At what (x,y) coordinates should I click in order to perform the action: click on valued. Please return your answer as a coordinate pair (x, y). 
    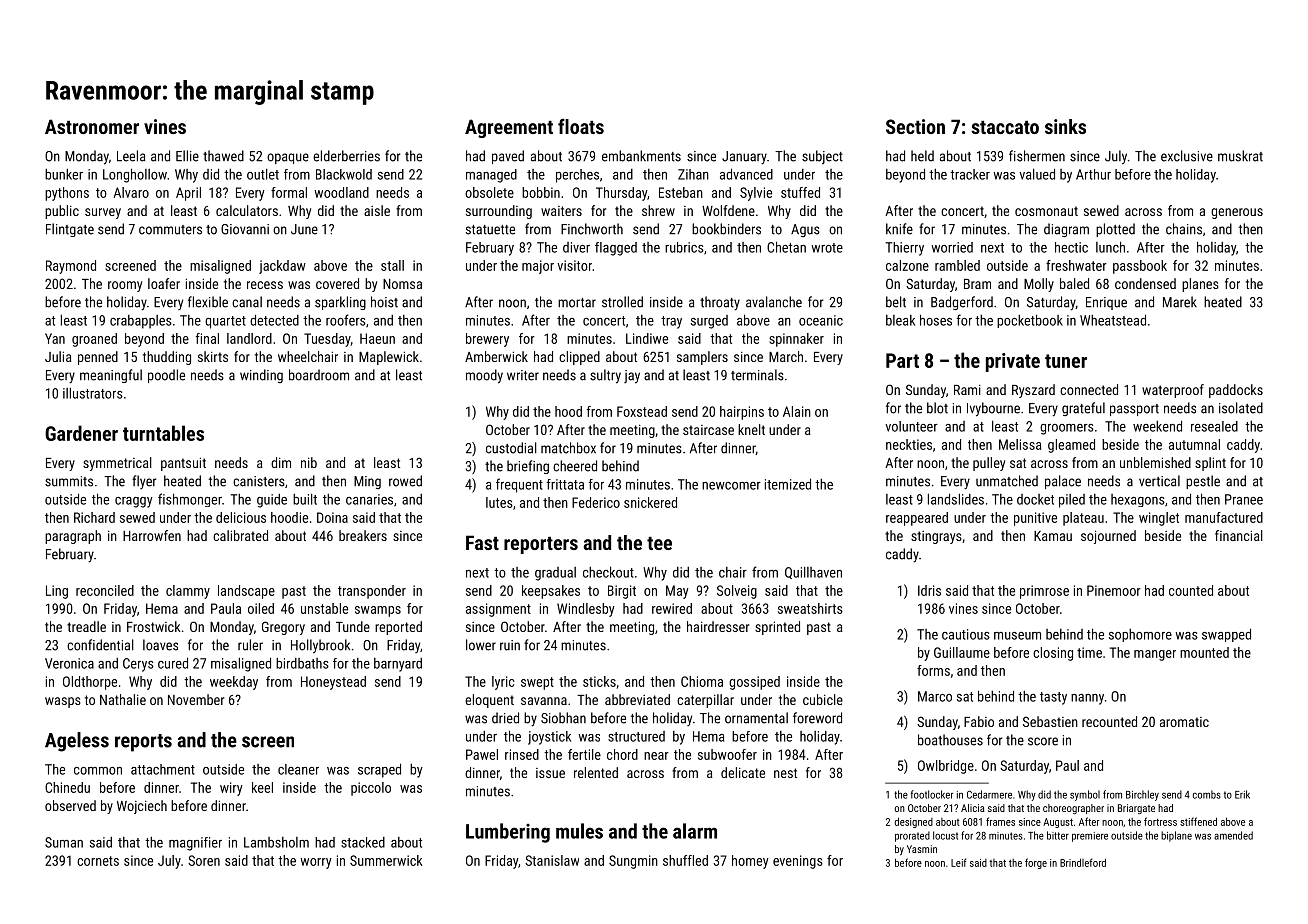
    Looking at the image, I should click on (1037, 174).
